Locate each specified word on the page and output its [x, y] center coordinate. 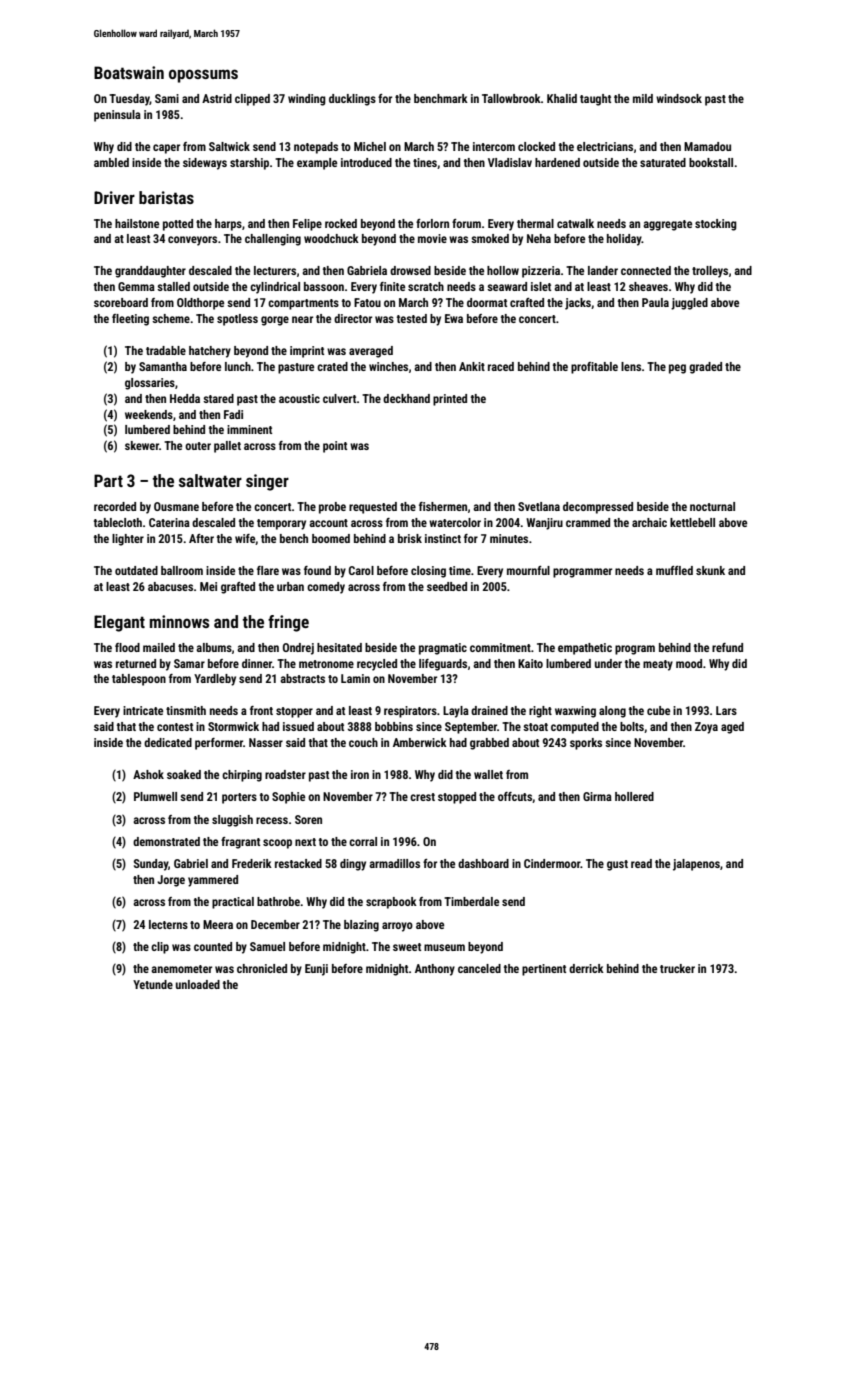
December [275, 924]
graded [705, 368]
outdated [136, 570]
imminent [249, 429]
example [317, 164]
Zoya [706, 728]
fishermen [443, 506]
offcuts [515, 796]
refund [727, 647]
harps [228, 225]
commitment [500, 647]
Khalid [562, 98]
